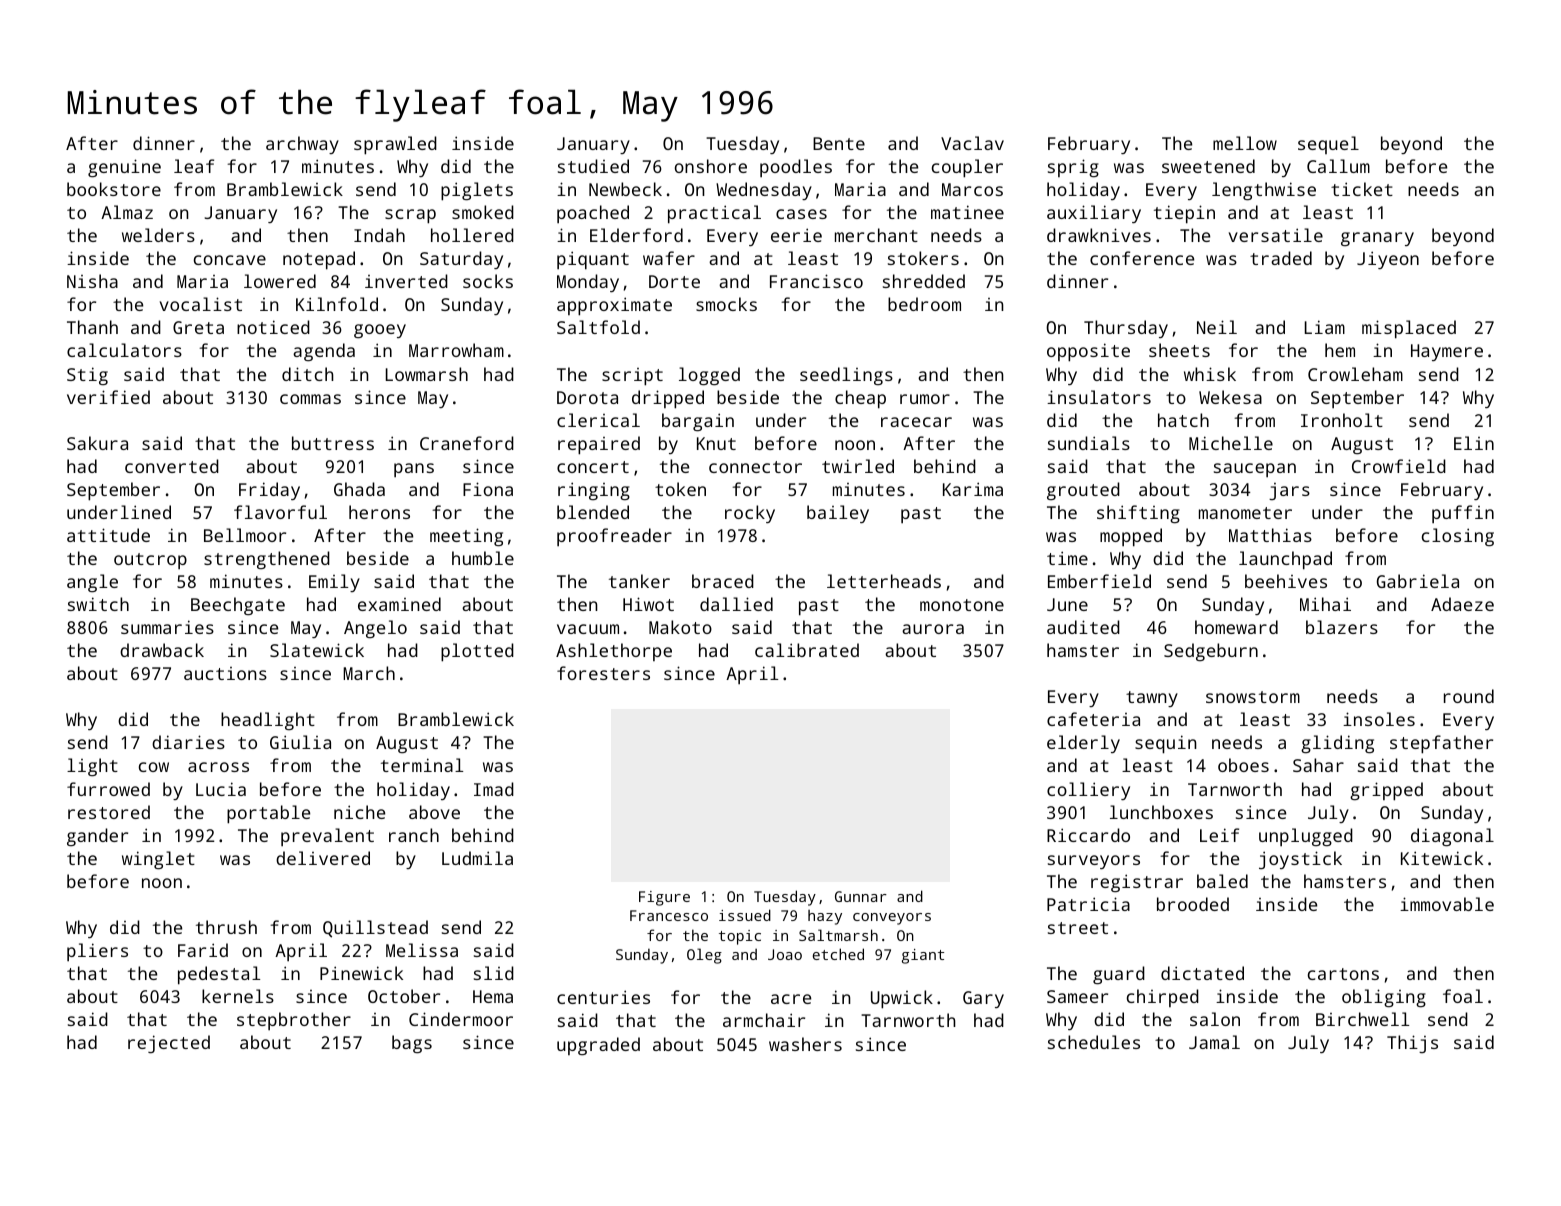 The image size is (1561, 1206). Describe the element at coordinates (169, 1044) in the screenshot. I see `rejected` at that location.
